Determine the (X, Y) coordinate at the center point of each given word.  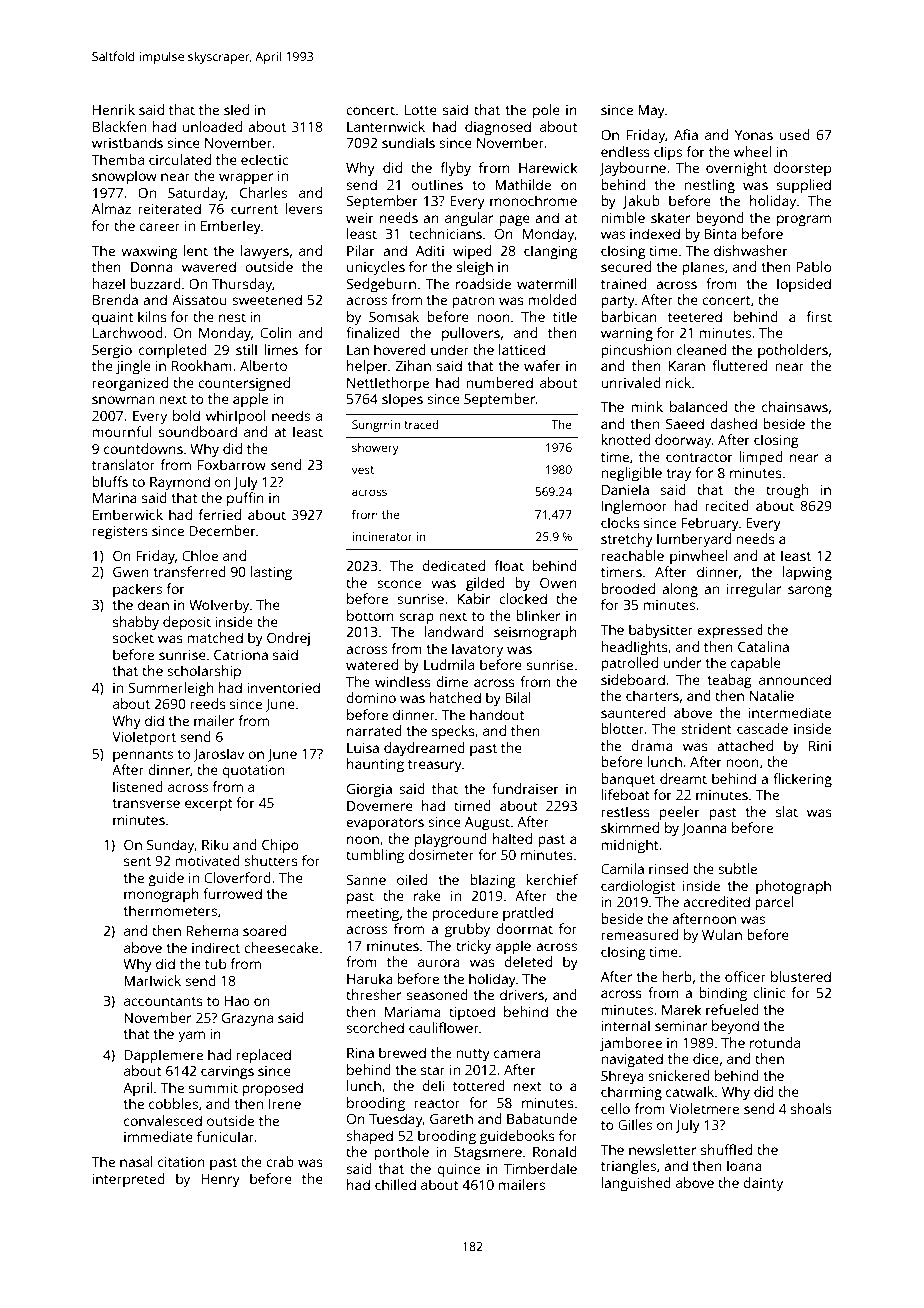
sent (137, 861)
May (651, 112)
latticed (522, 349)
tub (215, 963)
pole (546, 111)
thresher (374, 994)
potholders (793, 351)
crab (280, 1161)
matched (215, 637)
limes (281, 349)
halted (512, 838)
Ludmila (449, 664)
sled (236, 109)
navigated (632, 1060)
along (680, 590)
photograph (793, 887)
